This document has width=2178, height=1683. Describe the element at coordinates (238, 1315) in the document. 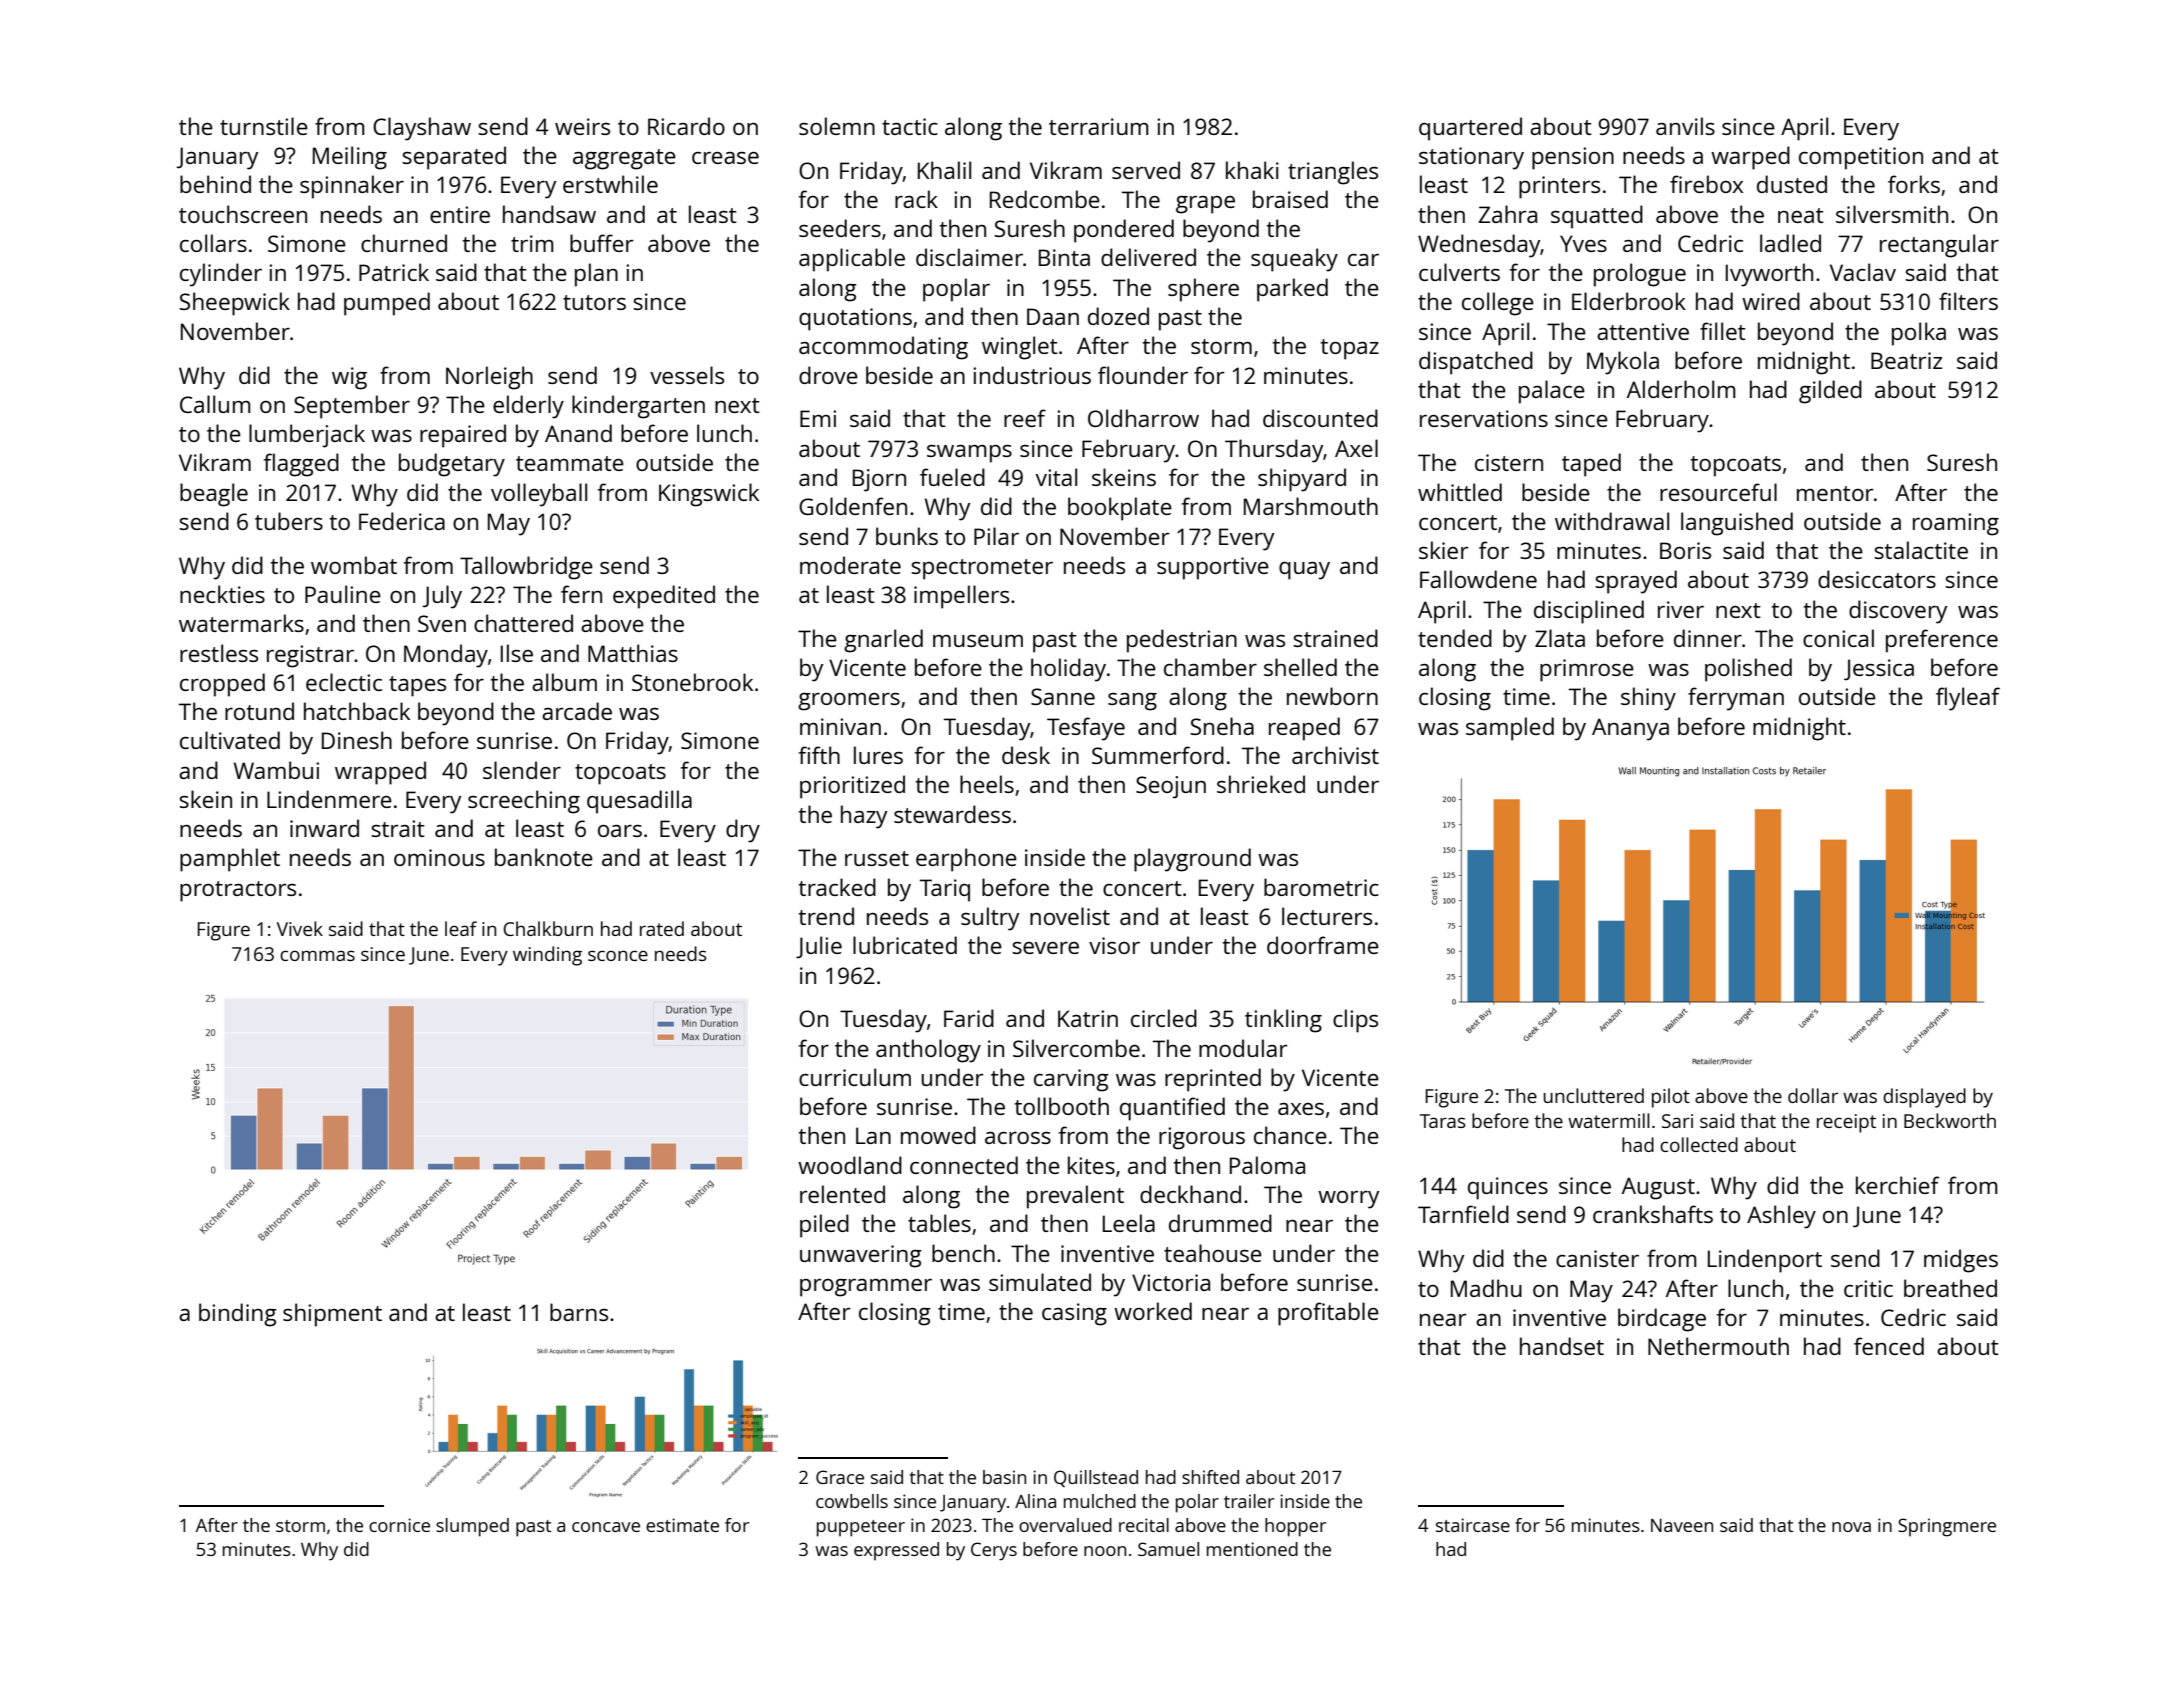

I see `binding` at that location.
